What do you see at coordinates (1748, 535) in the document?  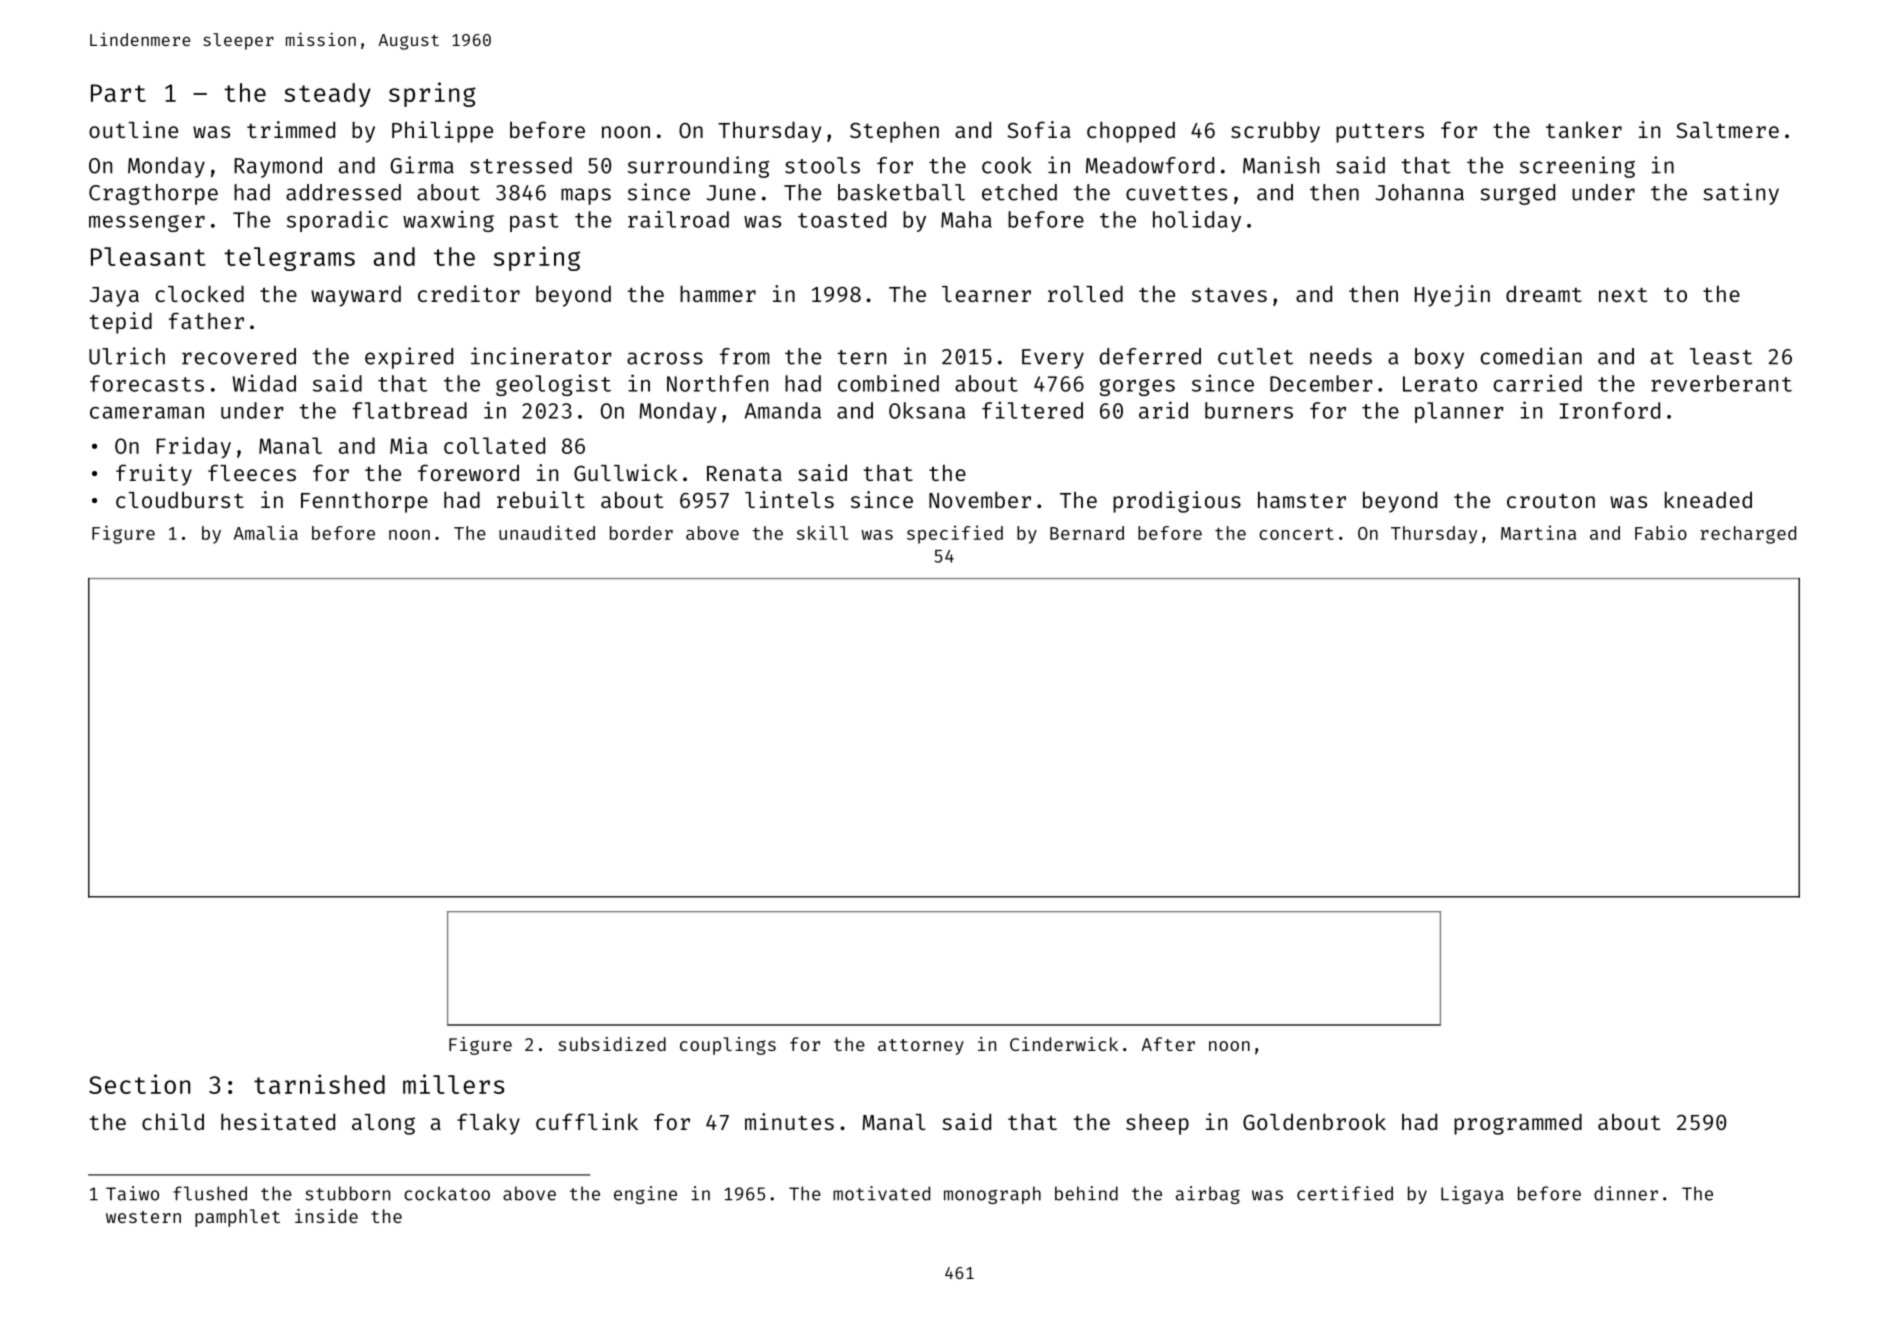 I see `recharged` at bounding box center [1748, 535].
